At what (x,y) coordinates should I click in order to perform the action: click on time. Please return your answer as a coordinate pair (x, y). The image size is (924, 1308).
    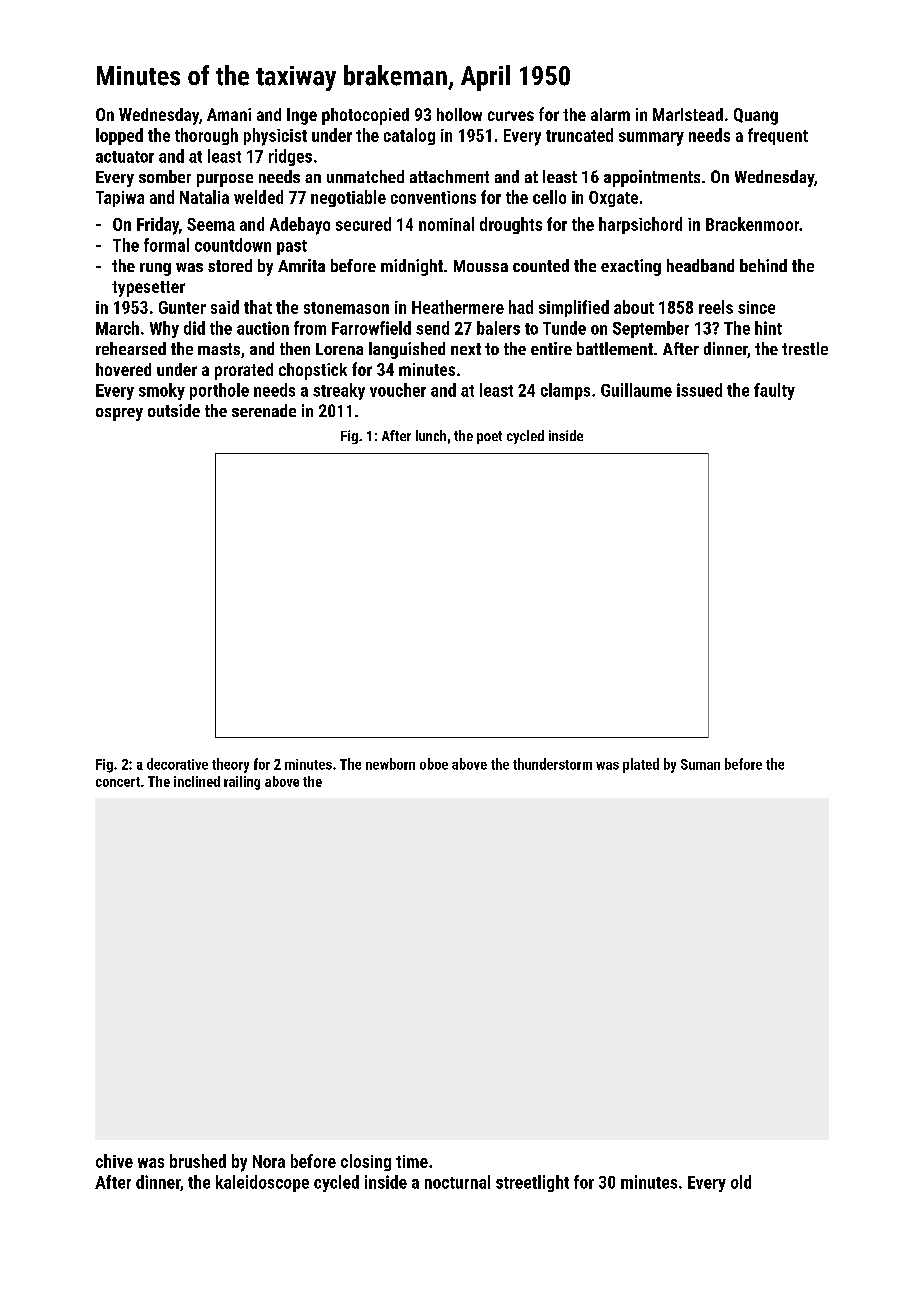
    Looking at the image, I should click on (412, 1161).
